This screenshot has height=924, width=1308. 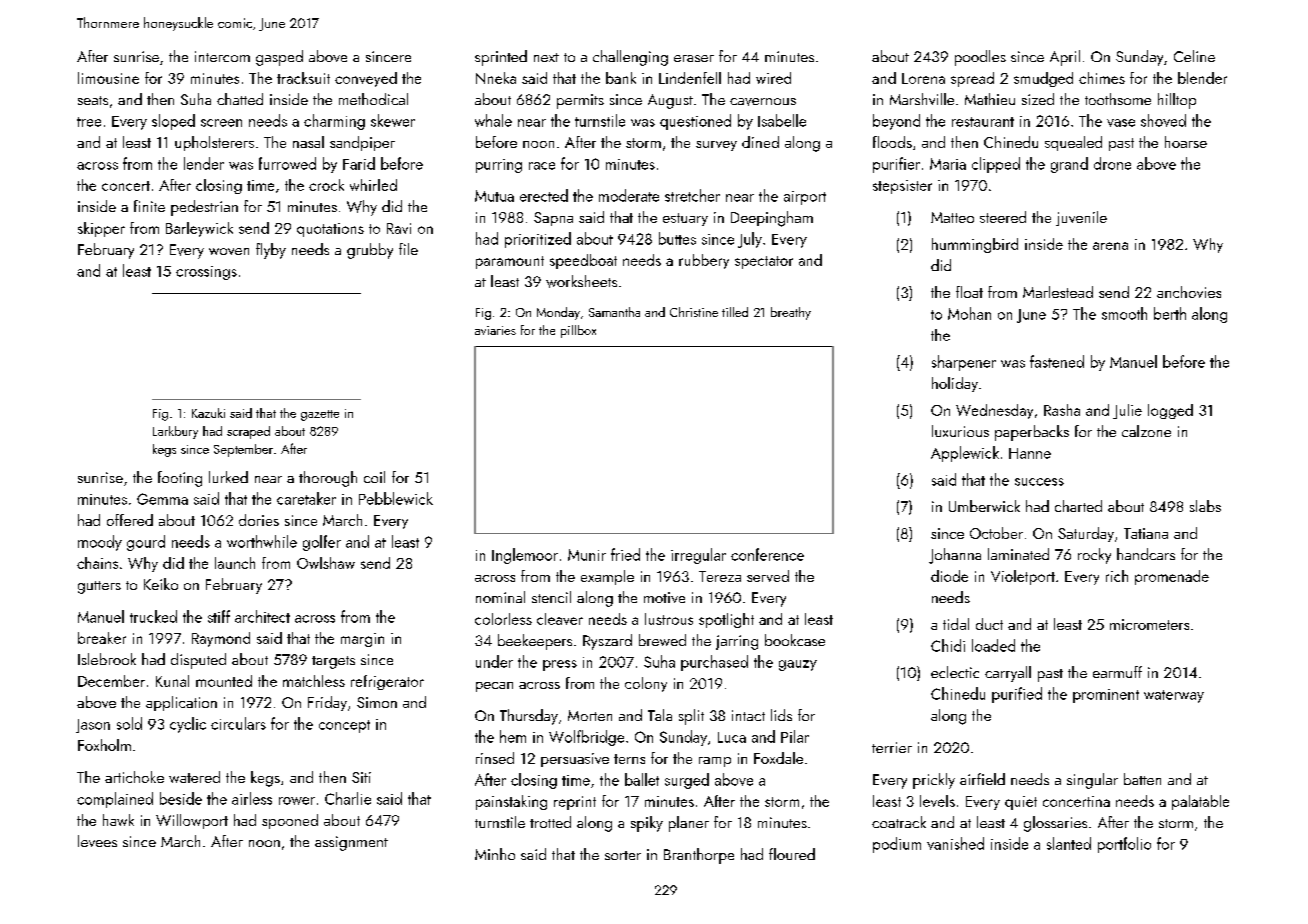 What do you see at coordinates (960, 431) in the screenshot?
I see `luxurious` at bounding box center [960, 431].
